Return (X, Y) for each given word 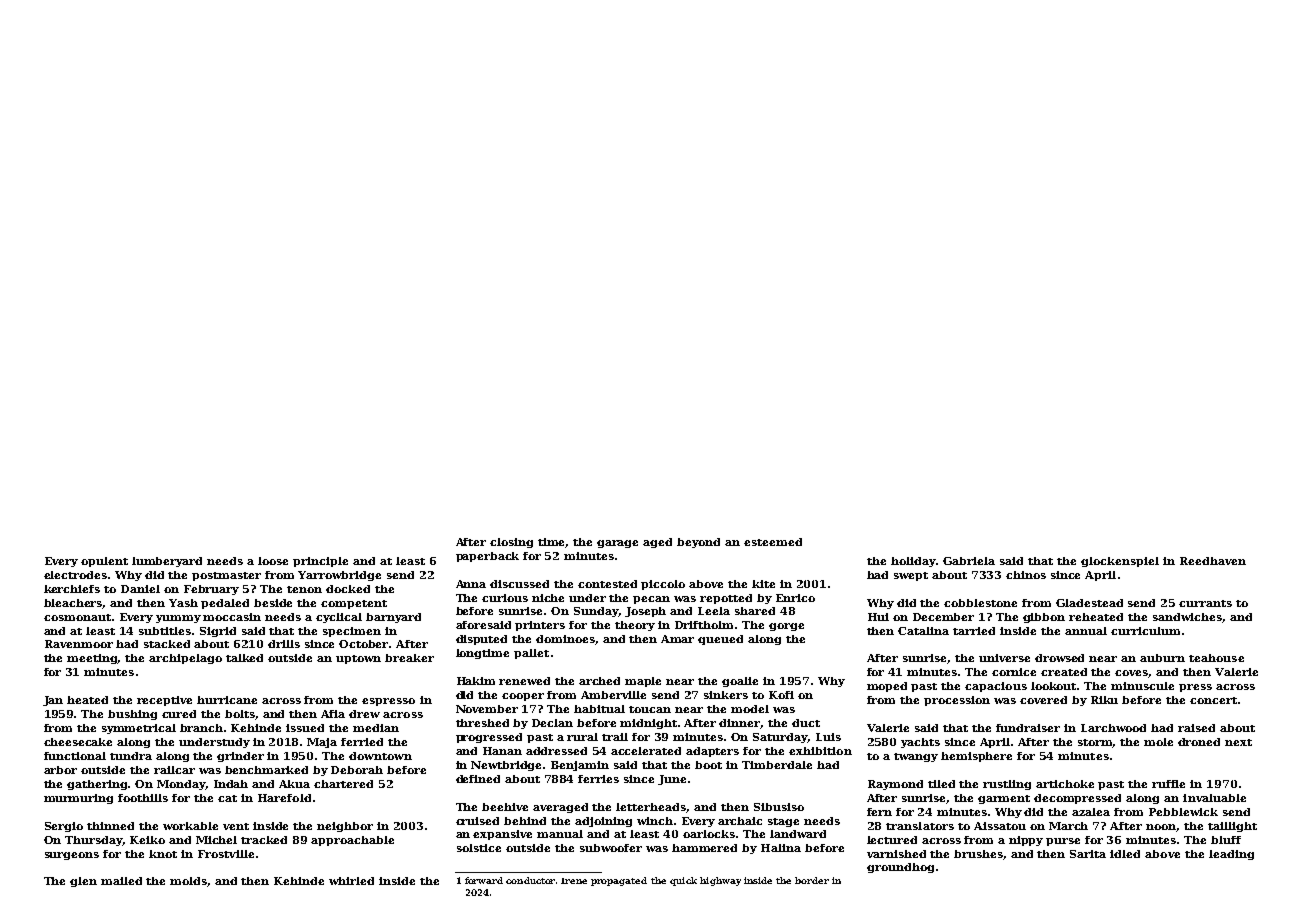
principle (320, 562)
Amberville (613, 695)
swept (911, 576)
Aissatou (1000, 826)
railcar (174, 770)
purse (1063, 842)
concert (1213, 700)
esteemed (773, 542)
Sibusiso (779, 807)
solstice (479, 848)
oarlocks (709, 834)
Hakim (476, 681)
